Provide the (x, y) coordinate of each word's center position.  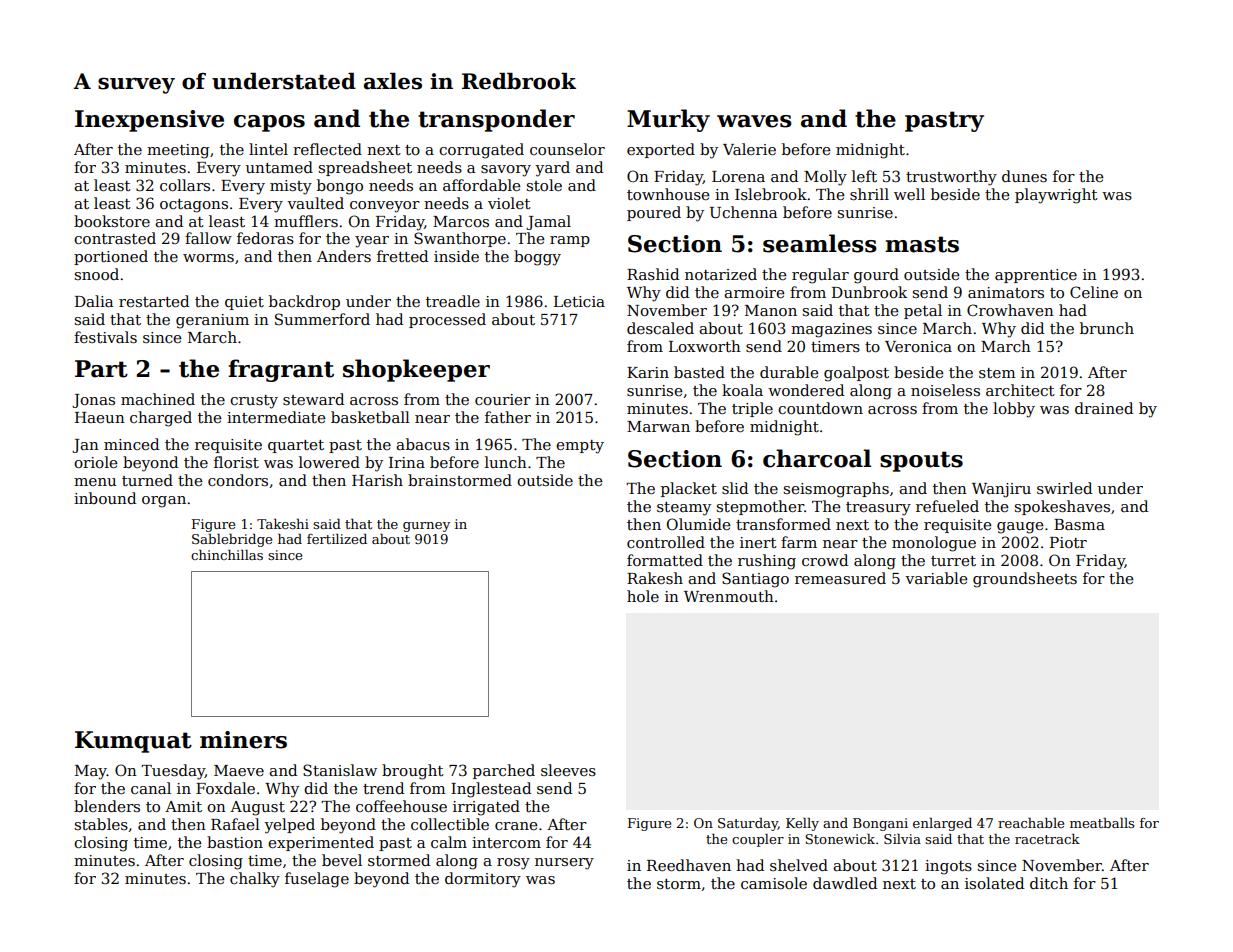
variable (936, 578)
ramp (570, 241)
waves (754, 121)
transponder (496, 120)
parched (504, 771)
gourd (876, 276)
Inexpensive (149, 121)
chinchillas (227, 555)
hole (643, 596)
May (91, 772)
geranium (212, 321)
